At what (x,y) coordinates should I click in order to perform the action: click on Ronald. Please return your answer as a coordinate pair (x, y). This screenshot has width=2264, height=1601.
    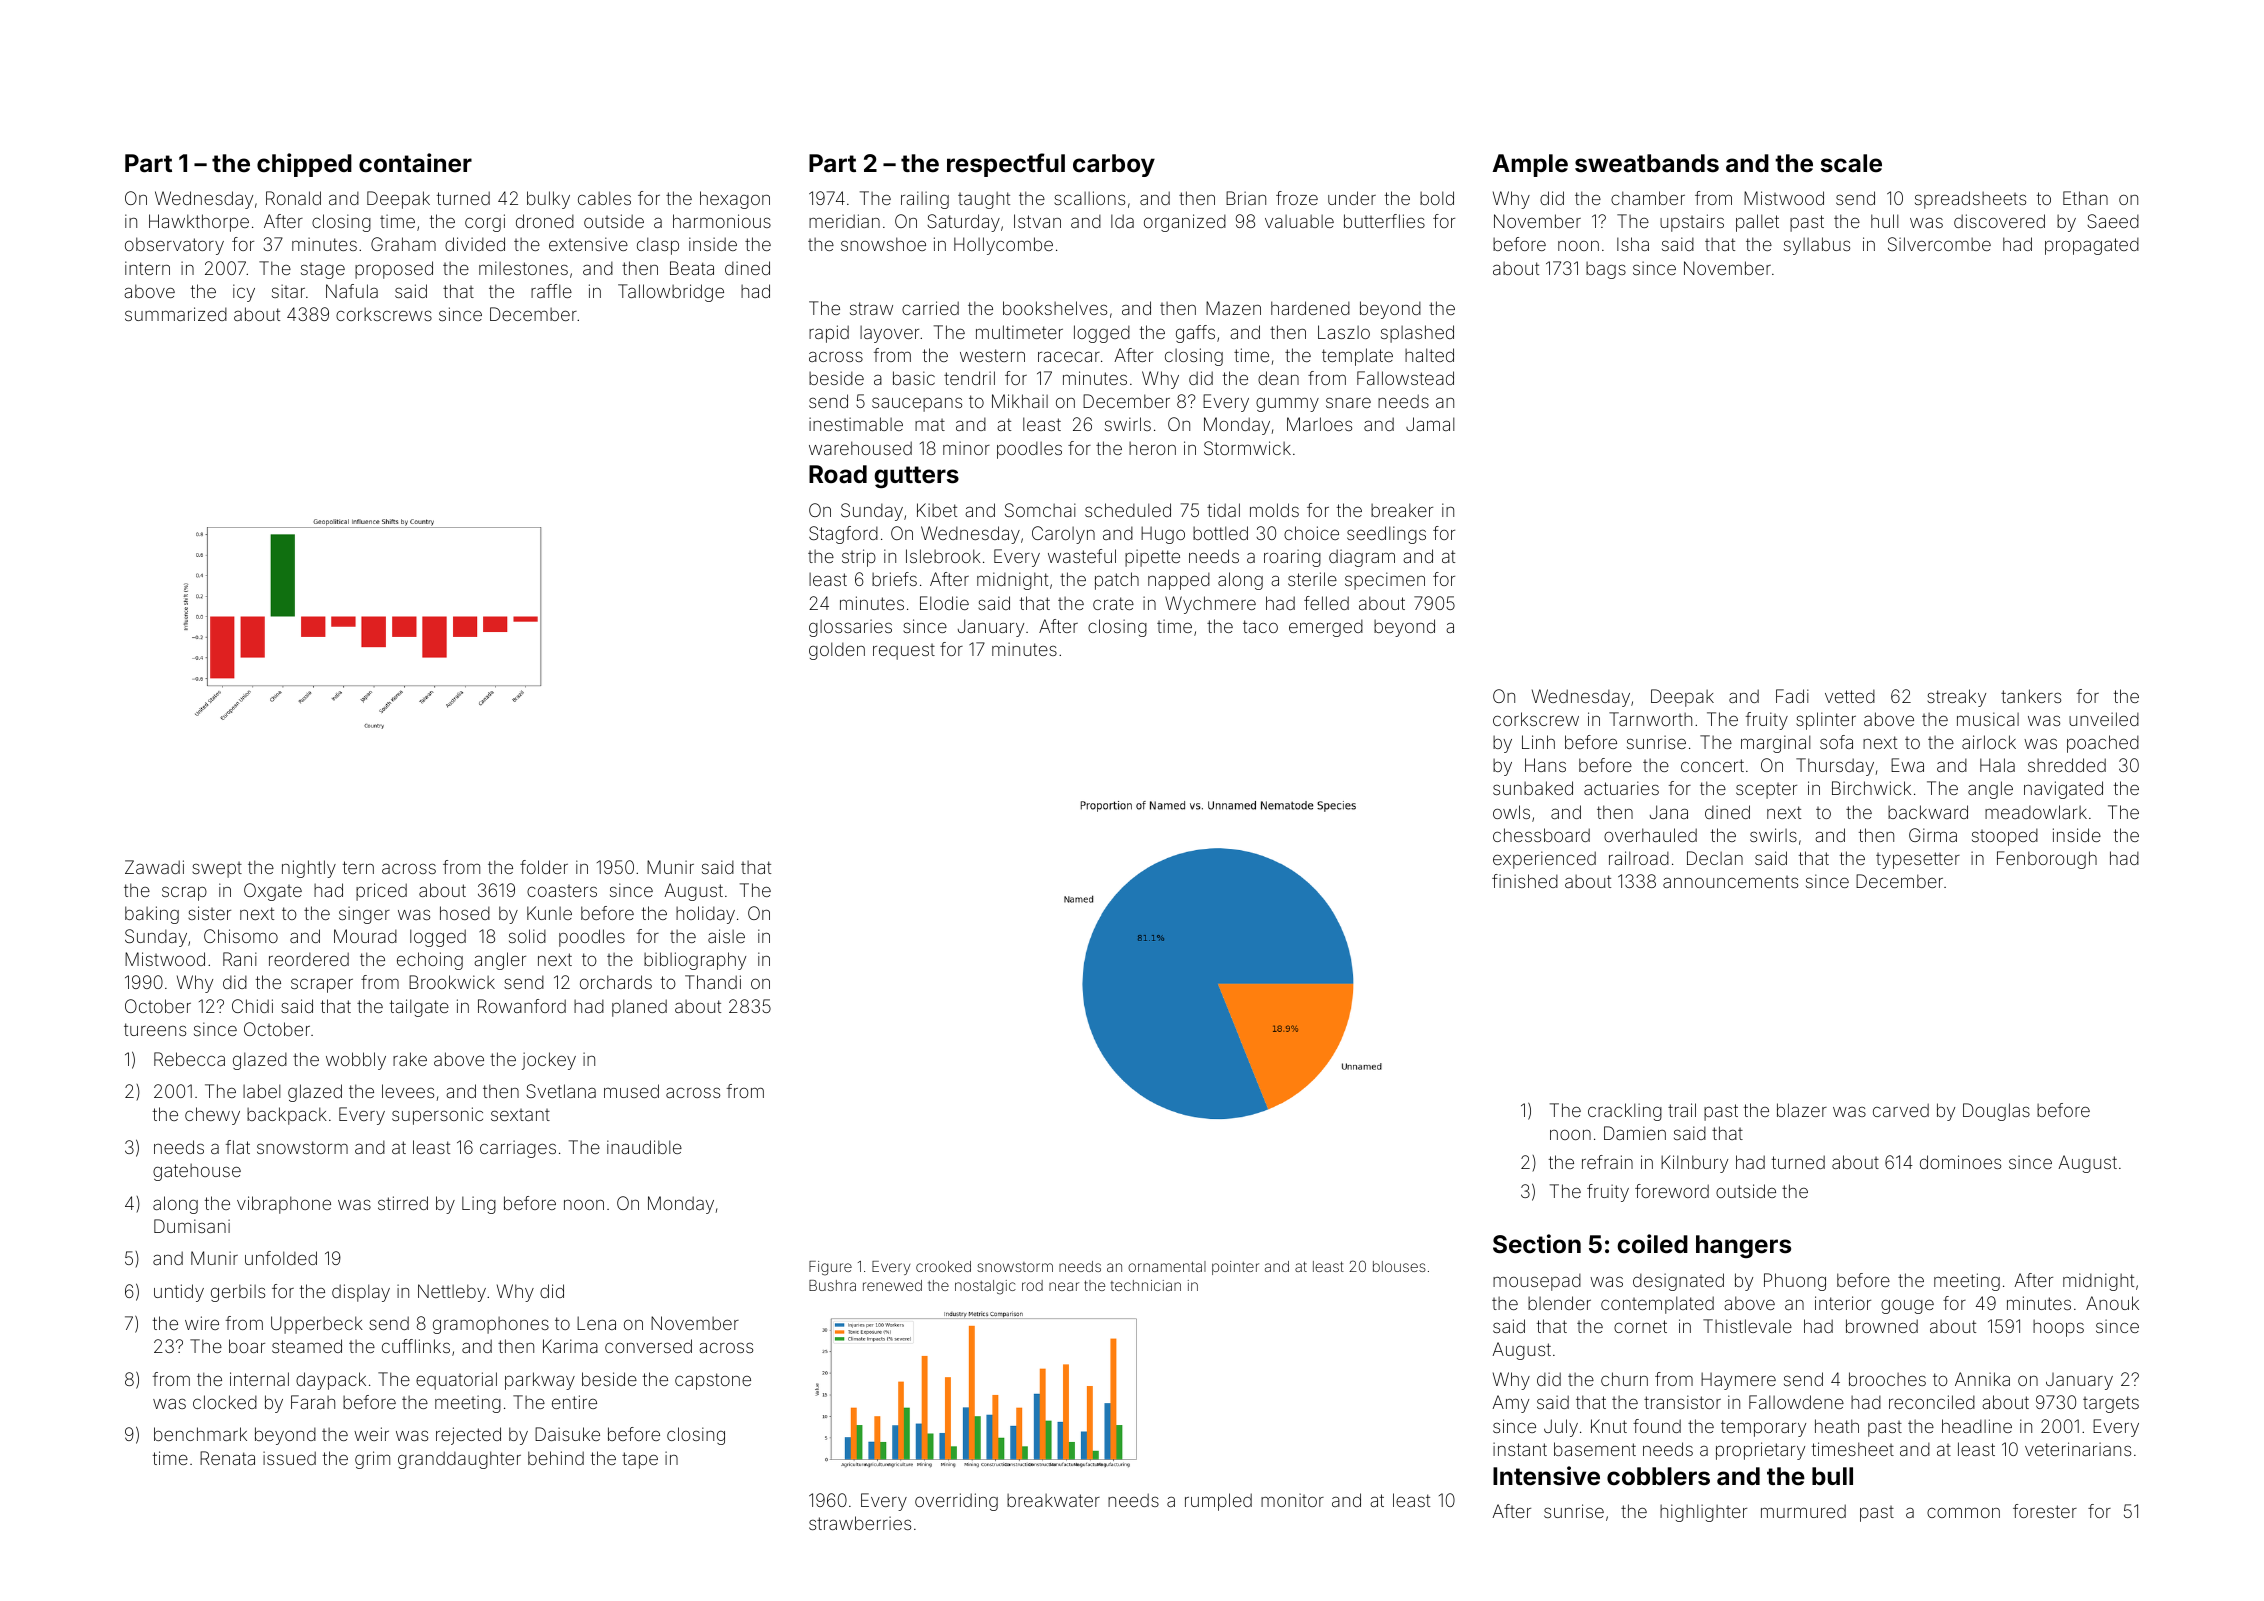
    Looking at the image, I should click on (293, 198).
